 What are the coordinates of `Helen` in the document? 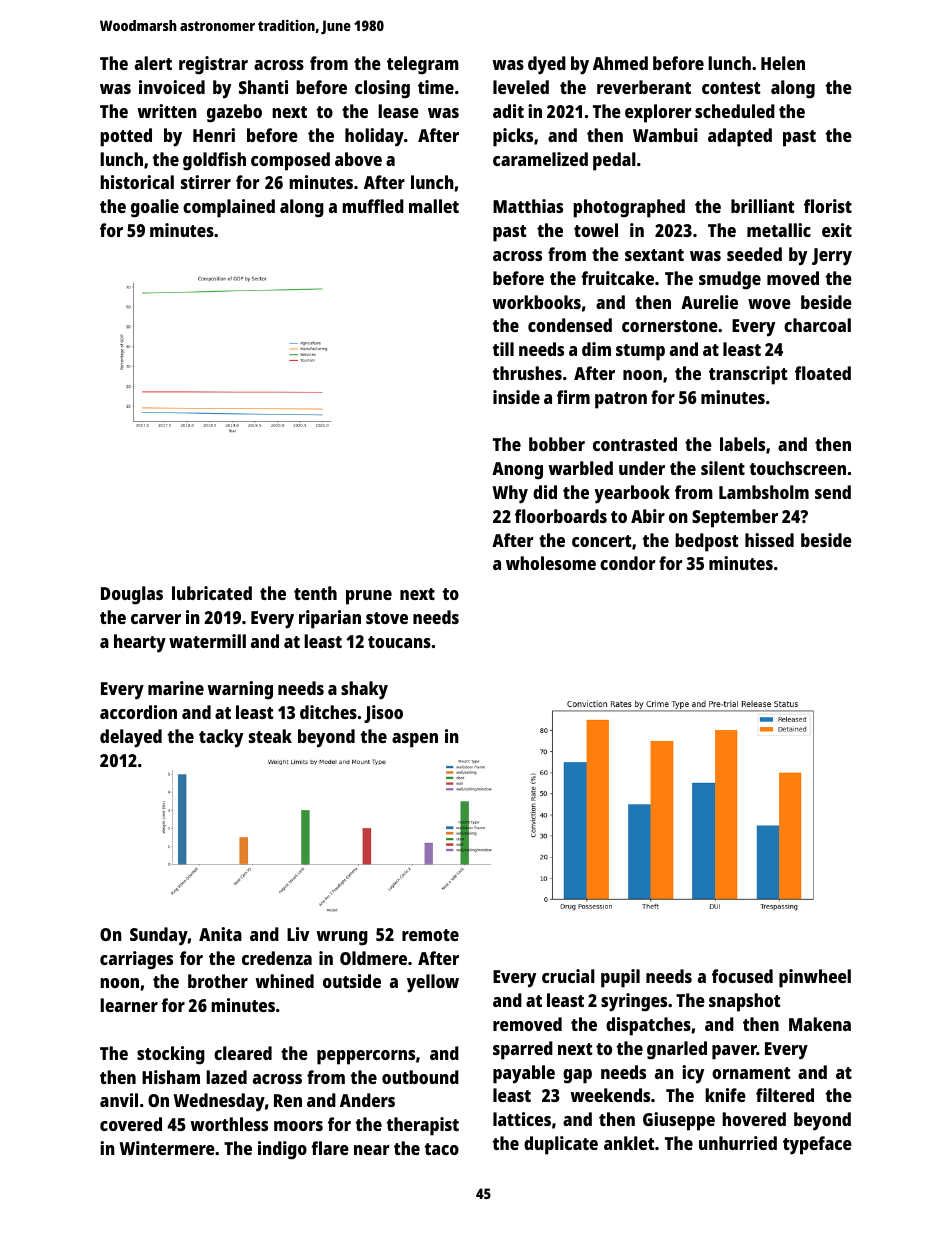 It's located at (783, 63).
